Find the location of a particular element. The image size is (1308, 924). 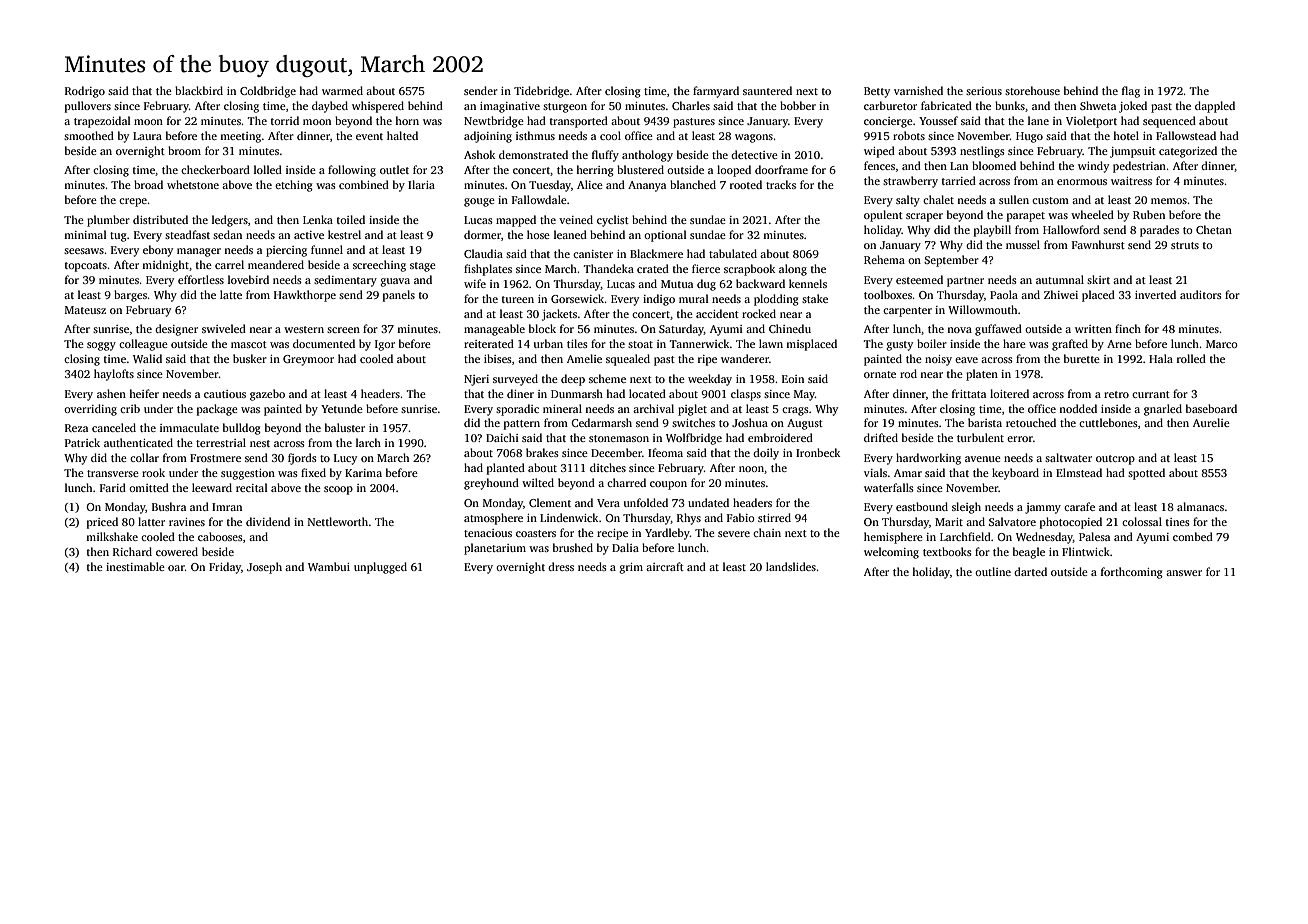

topcoats is located at coordinates (86, 267).
